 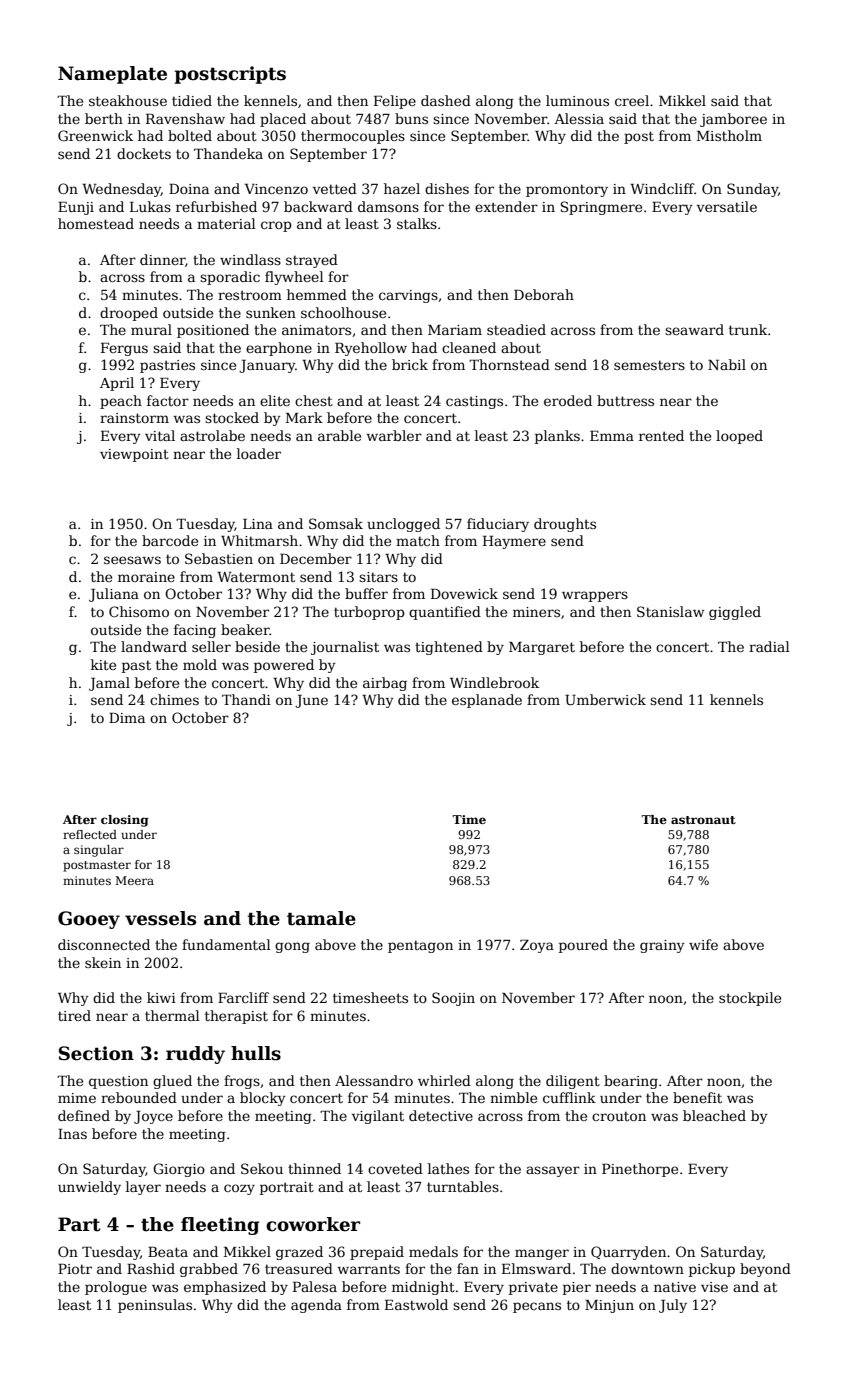 What do you see at coordinates (114, 595) in the image?
I see `Juliana` at bounding box center [114, 595].
